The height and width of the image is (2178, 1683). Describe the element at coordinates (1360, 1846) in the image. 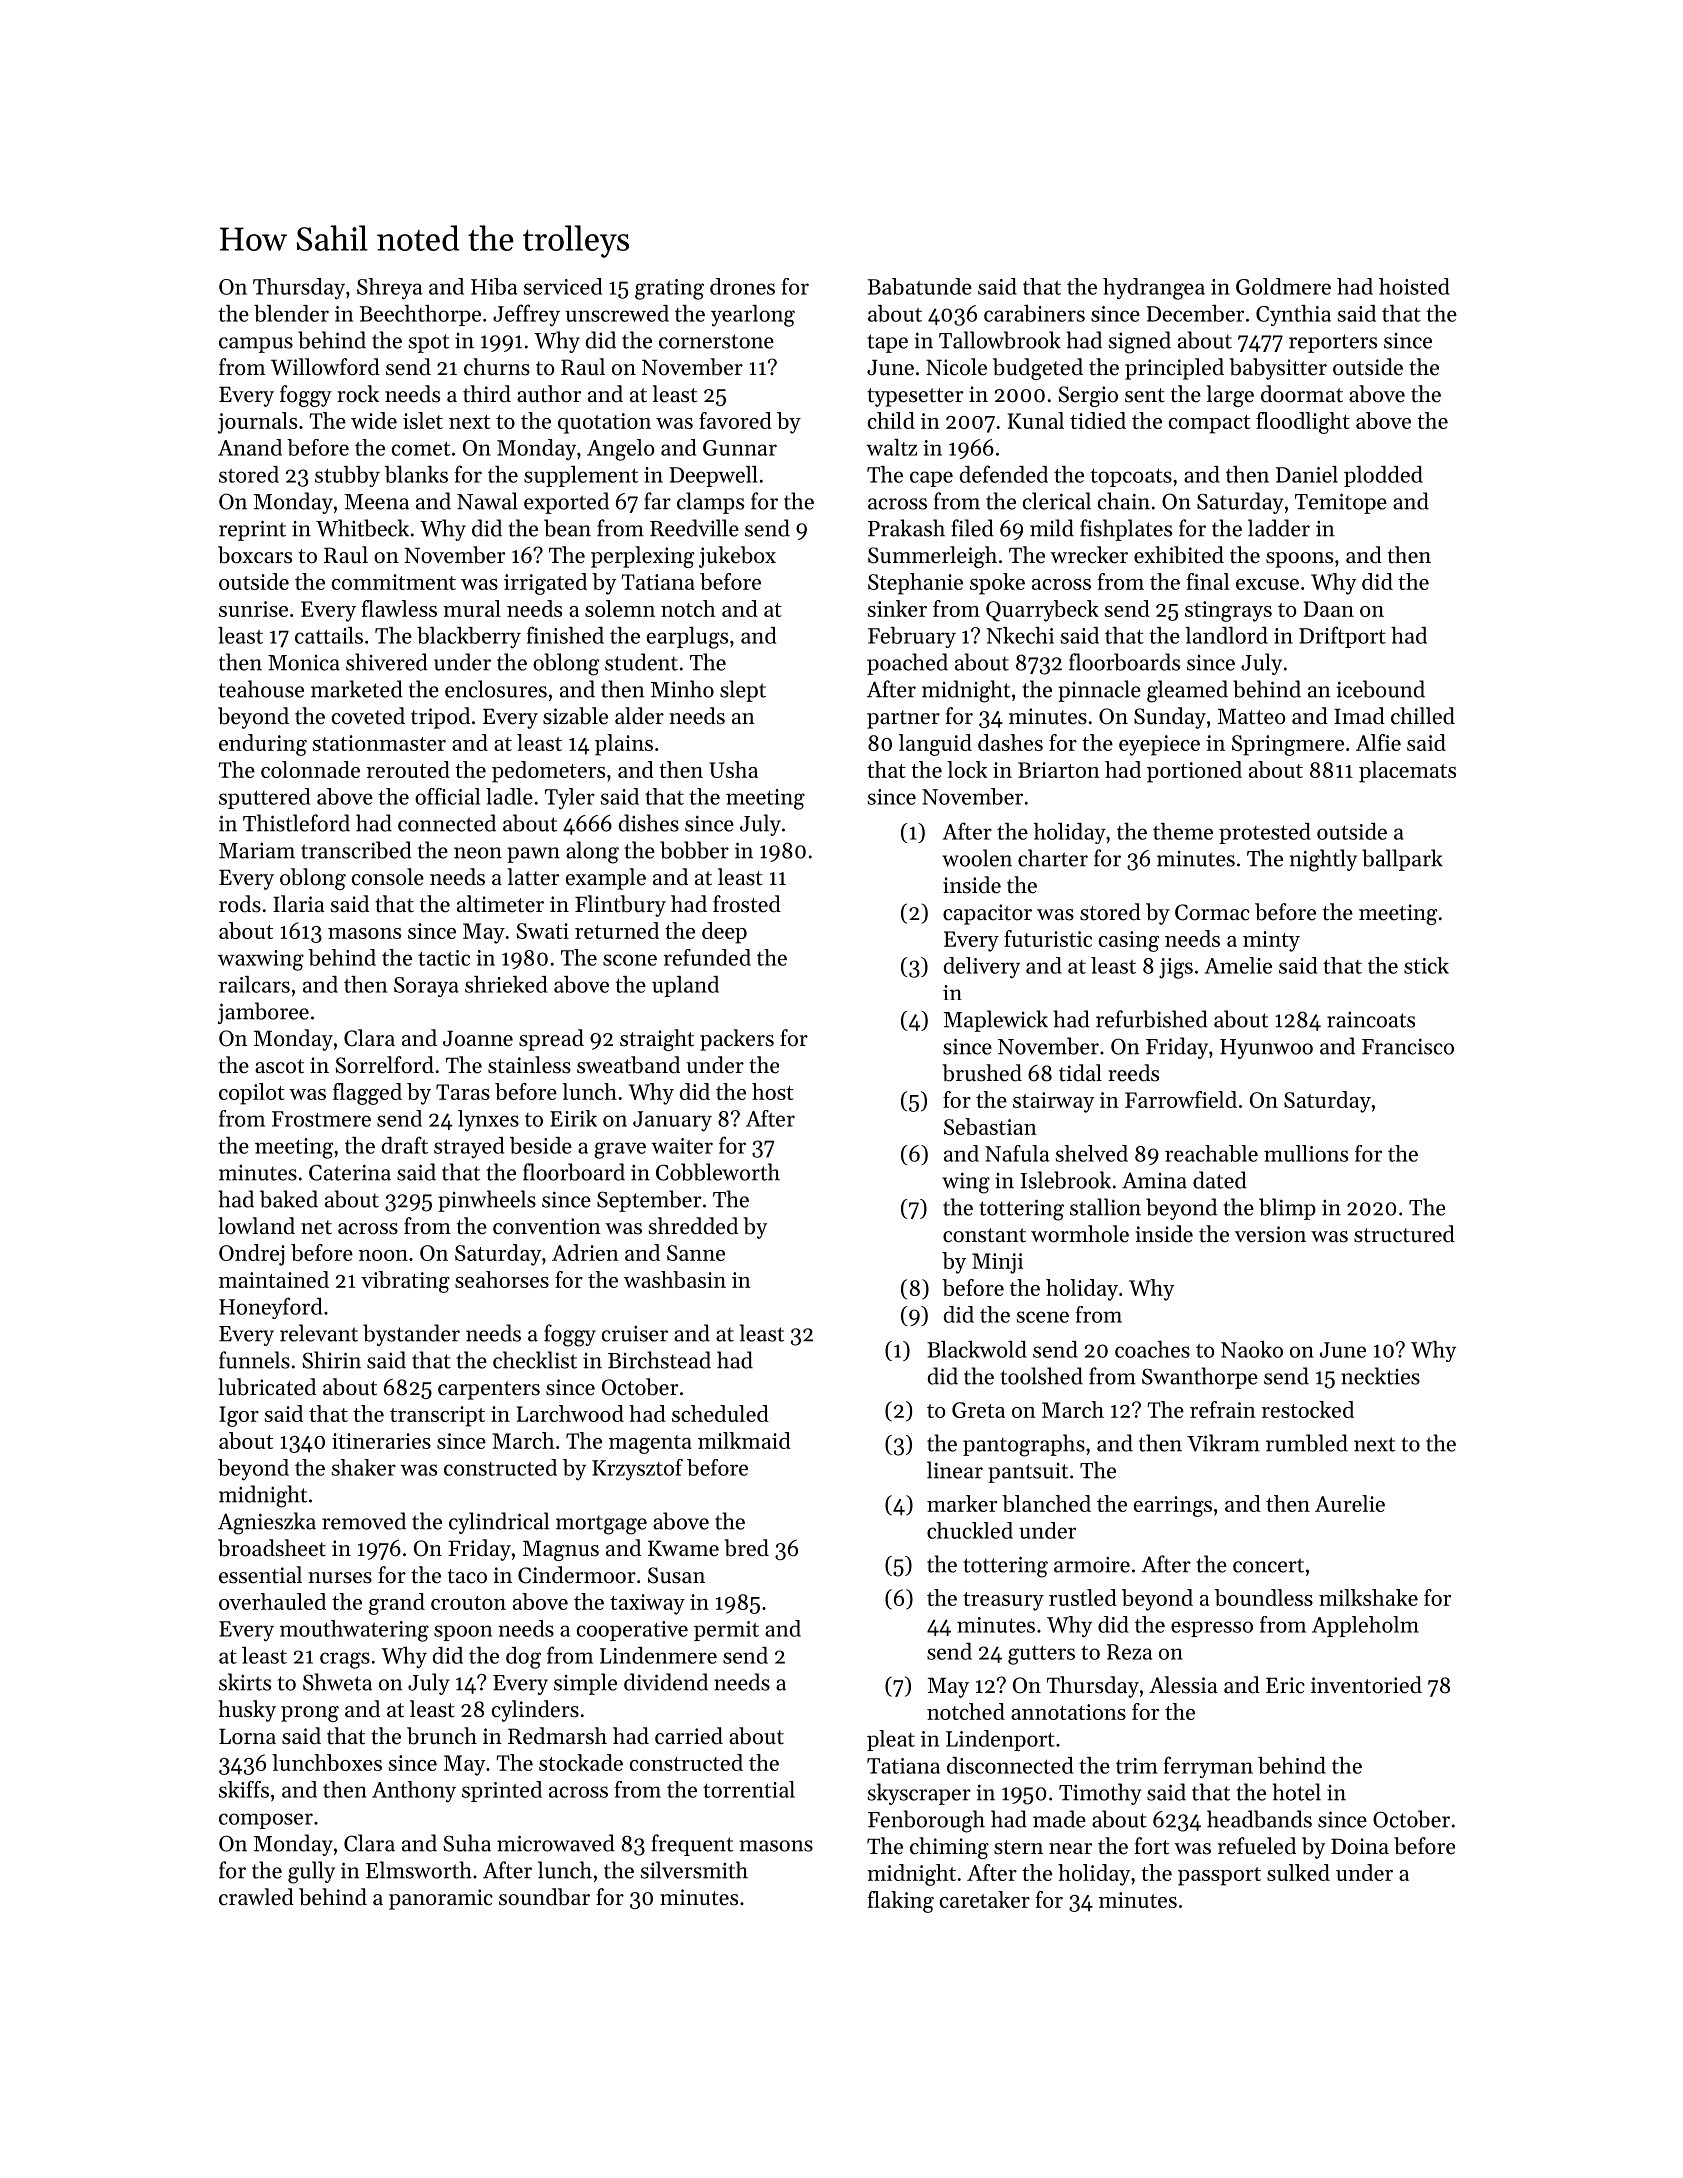

I see `Doina` at that location.
